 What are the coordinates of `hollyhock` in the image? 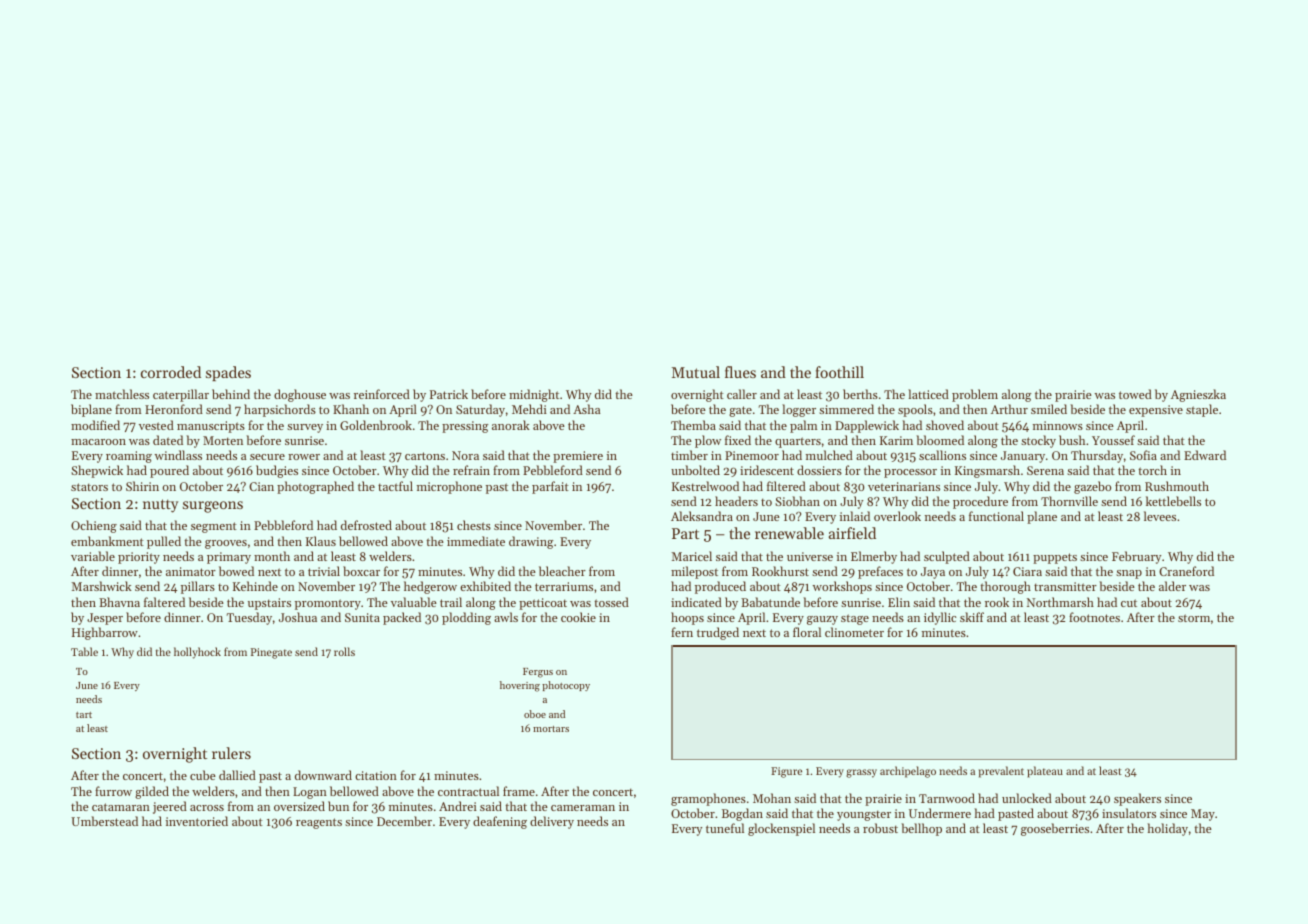 It's located at (197, 653).
